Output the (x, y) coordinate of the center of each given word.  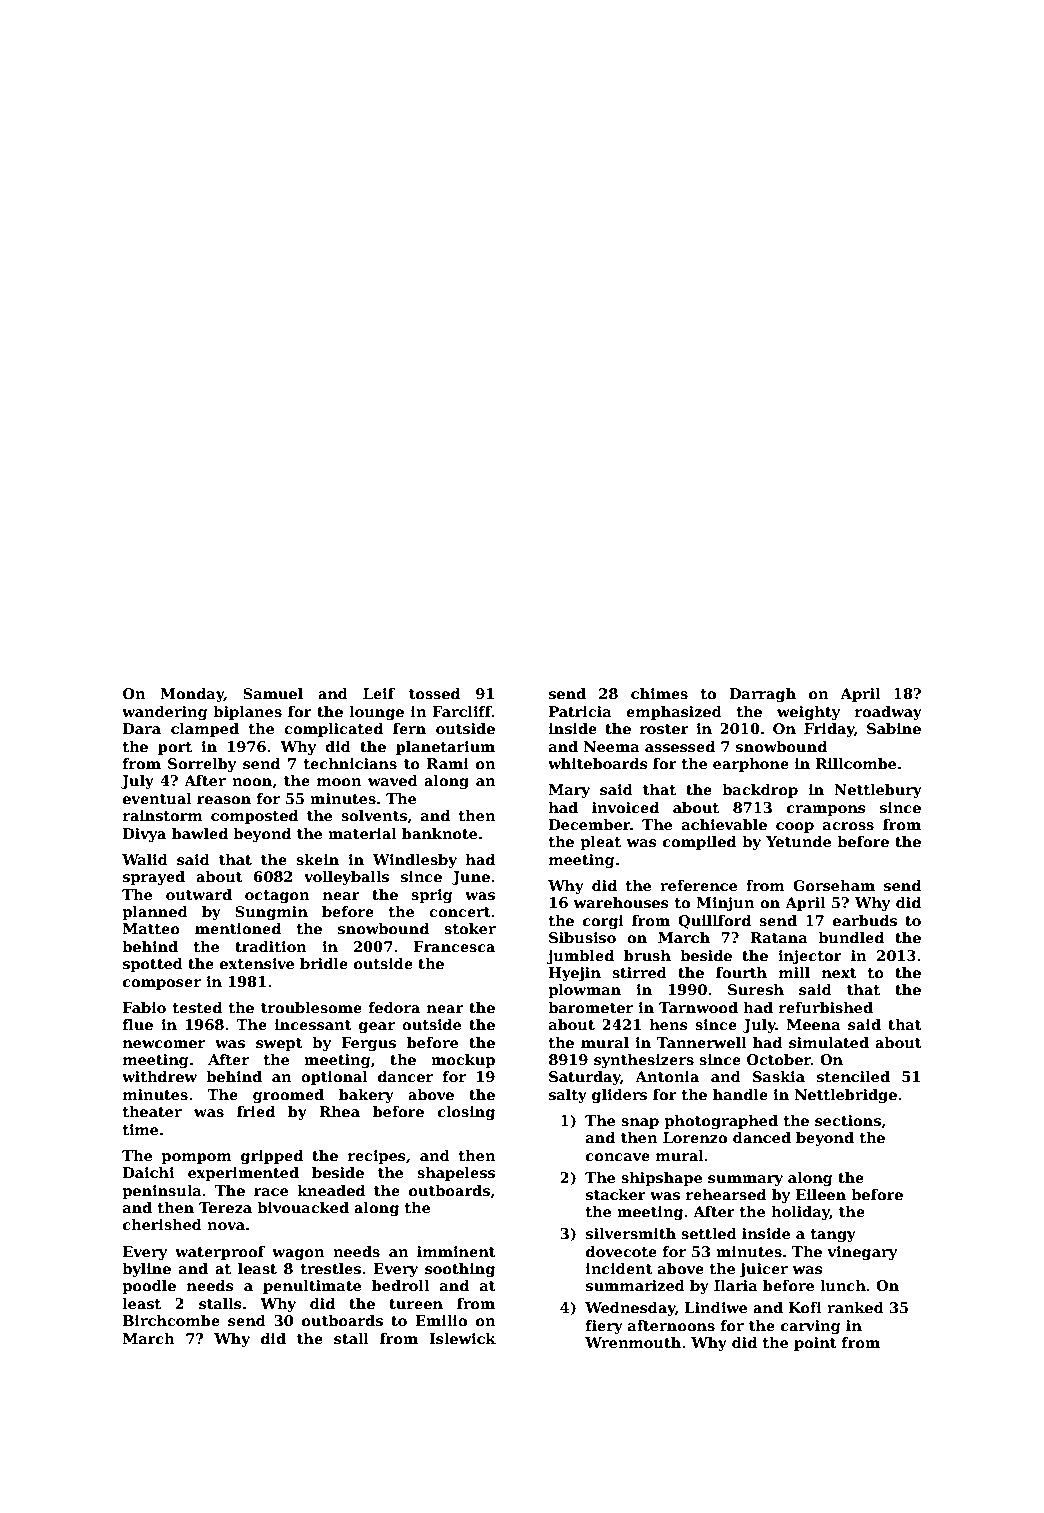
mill (794, 972)
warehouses (621, 902)
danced (762, 1137)
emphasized (674, 713)
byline (146, 1270)
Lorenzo (695, 1137)
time (140, 1129)
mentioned (238, 928)
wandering (165, 713)
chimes (659, 693)
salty (568, 1096)
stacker (616, 1194)
